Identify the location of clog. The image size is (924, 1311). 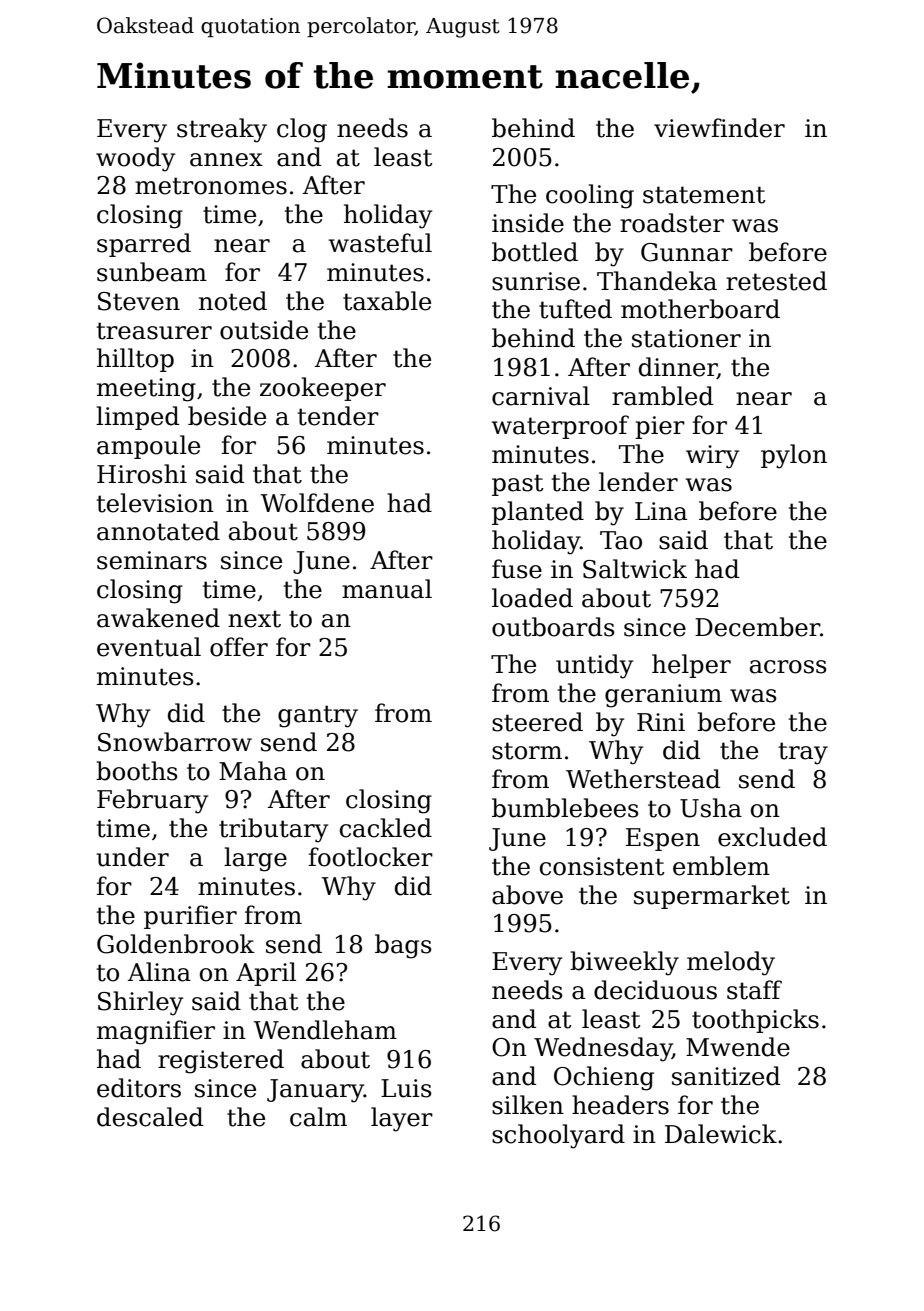
(302, 130).
